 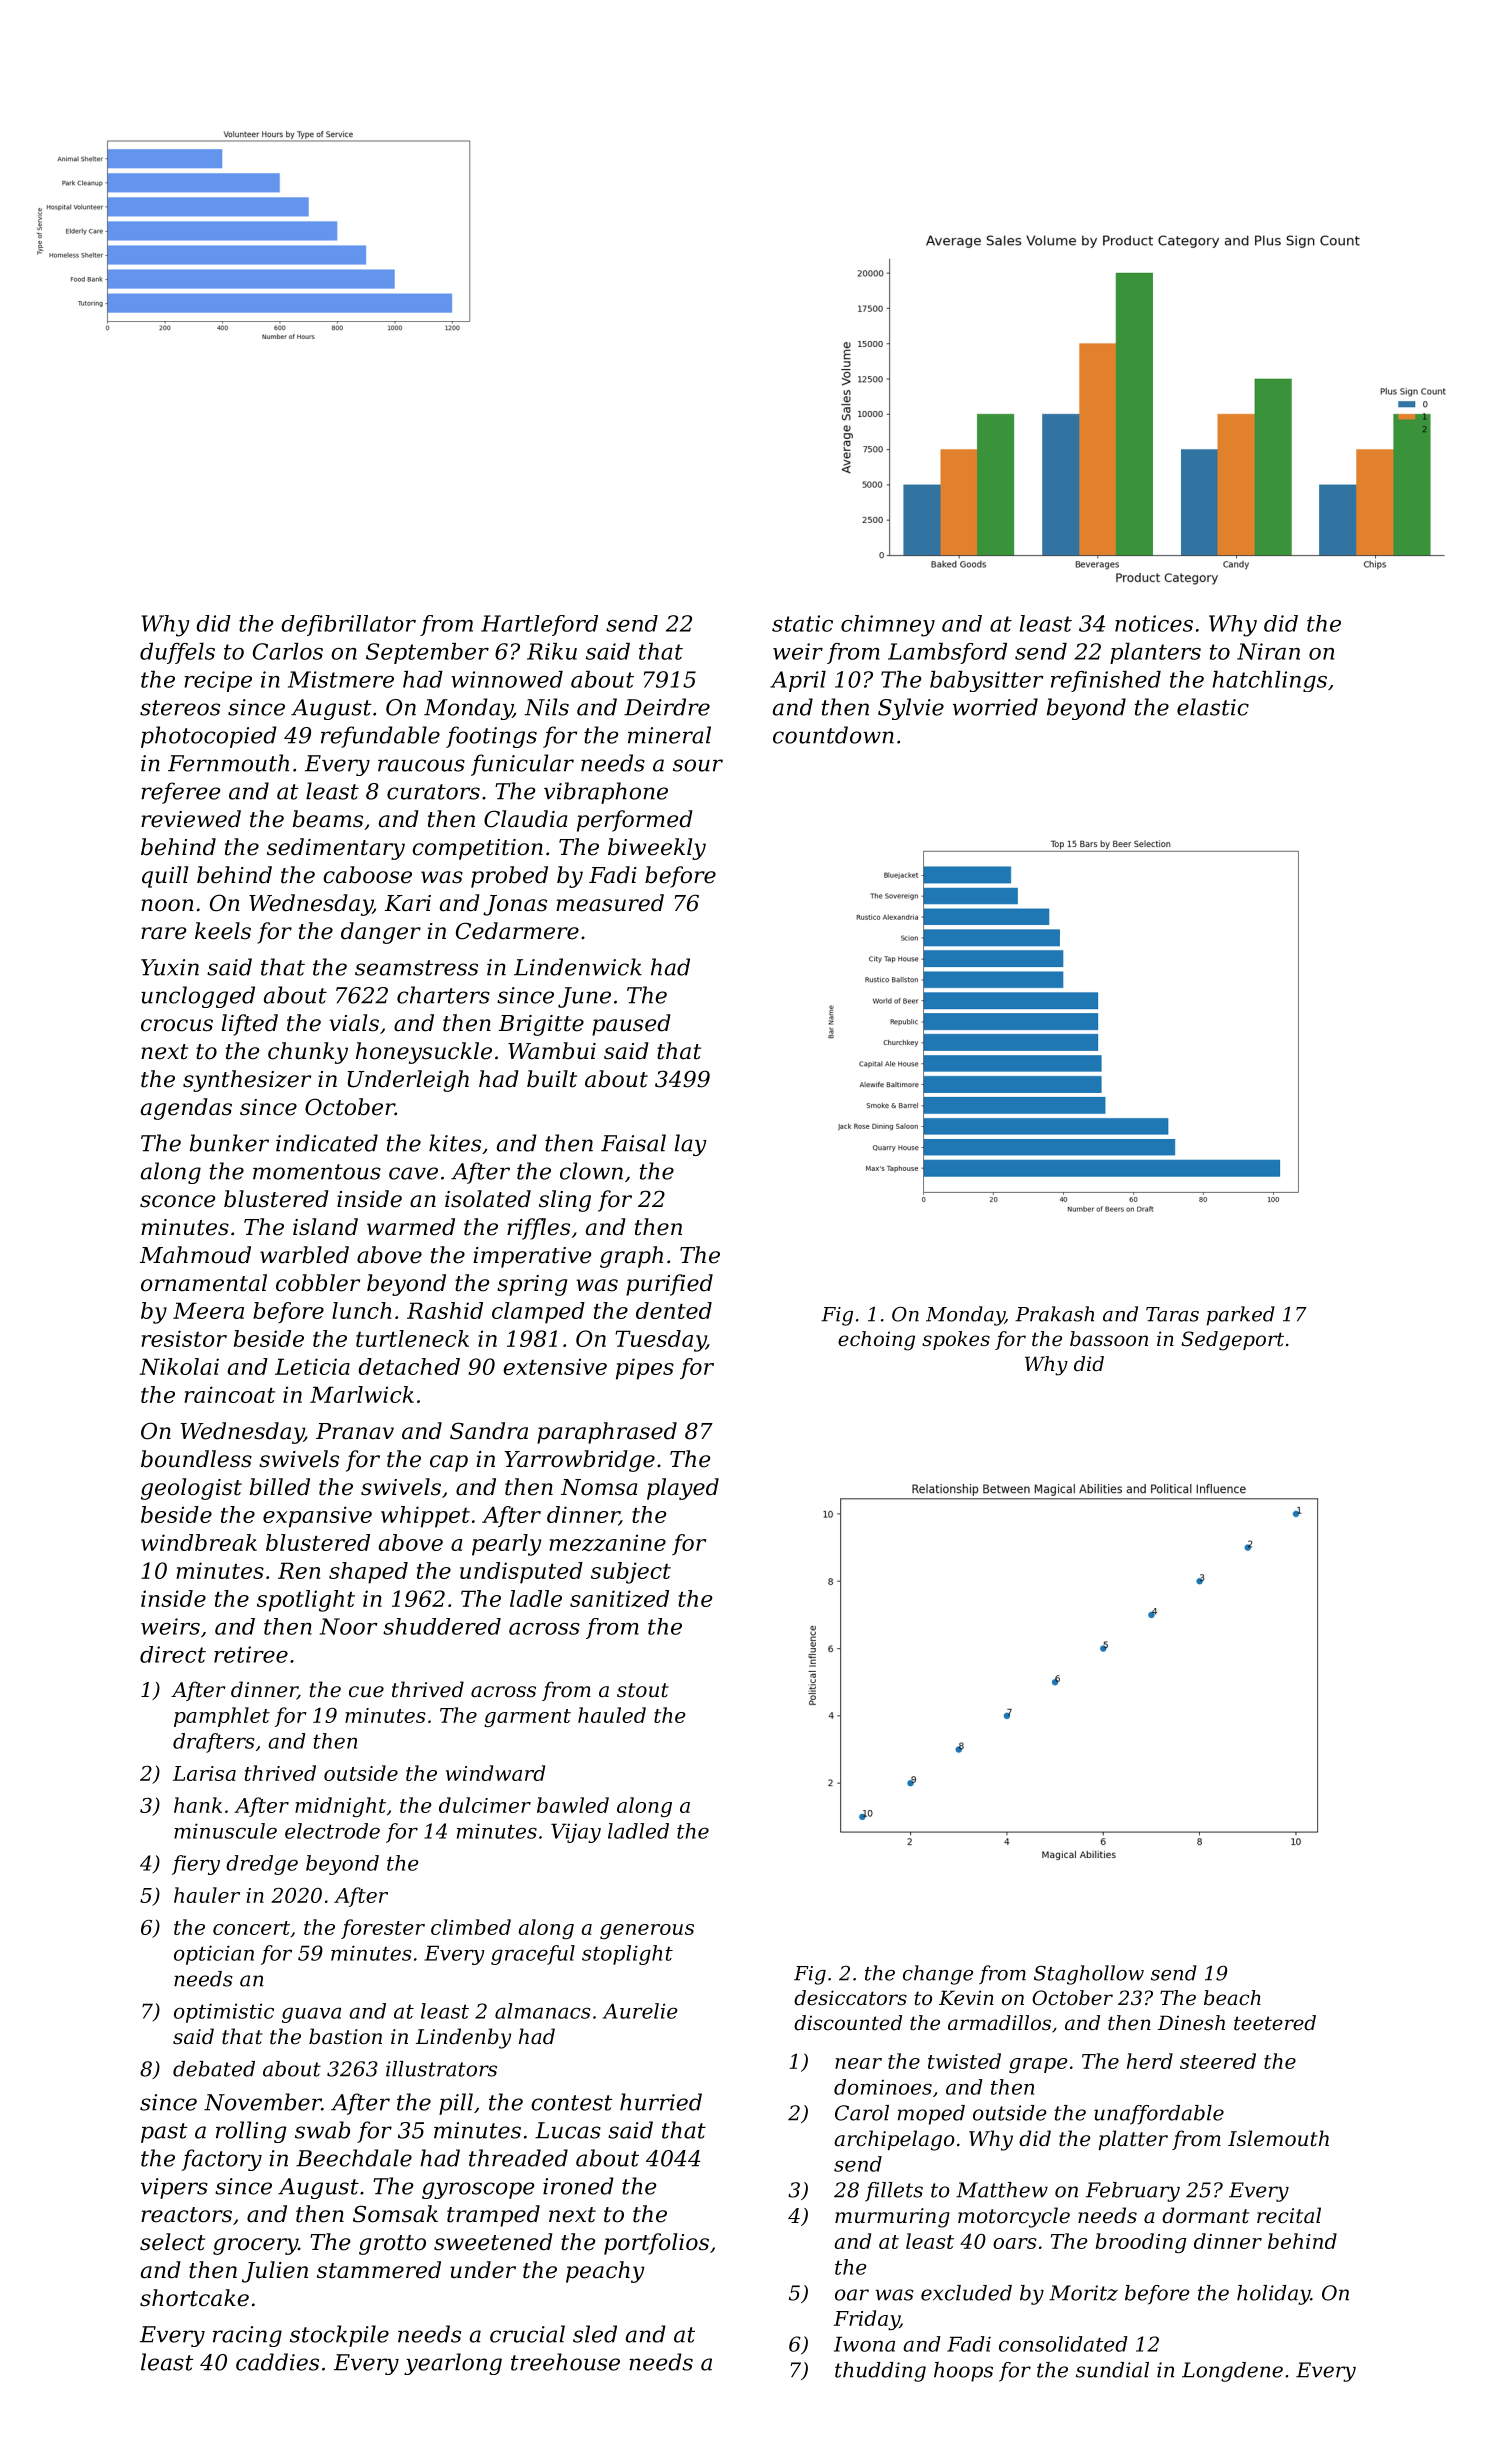 I want to click on graph, so click(x=631, y=1257).
